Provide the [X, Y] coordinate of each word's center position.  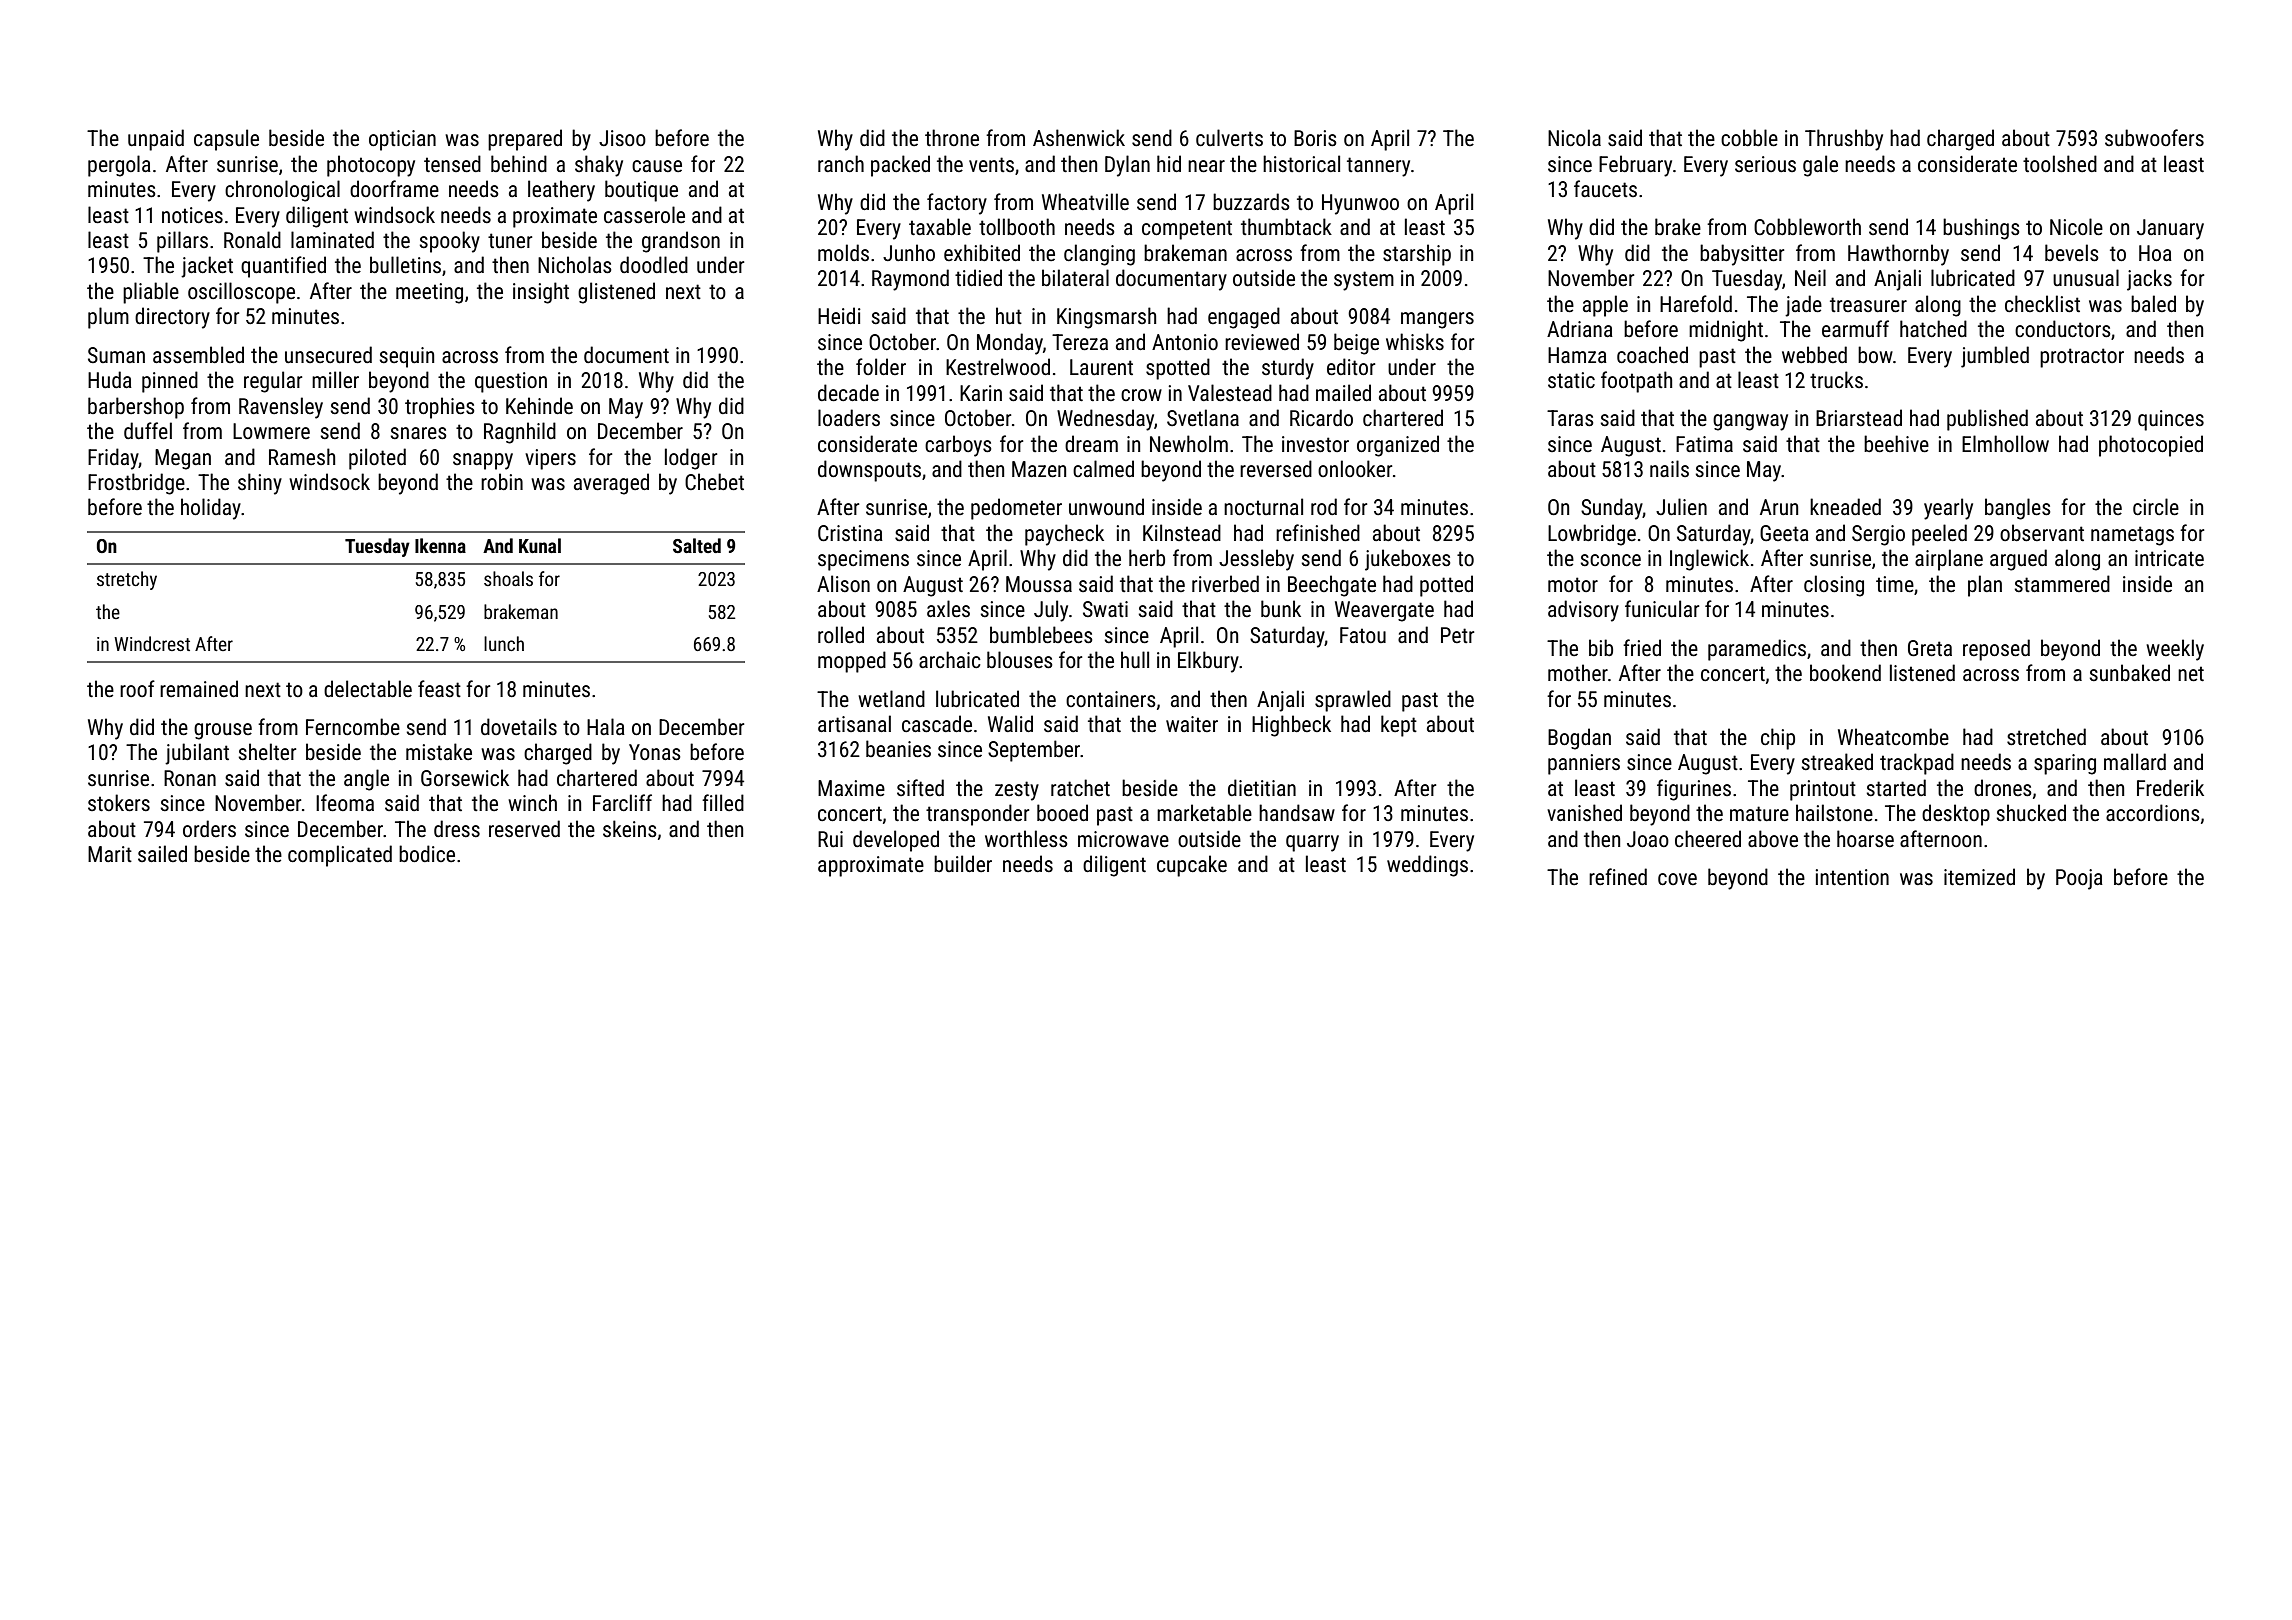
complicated [340, 856]
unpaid [156, 140]
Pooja [2079, 879]
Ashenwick [1079, 137]
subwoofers [2154, 138]
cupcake [1192, 866]
